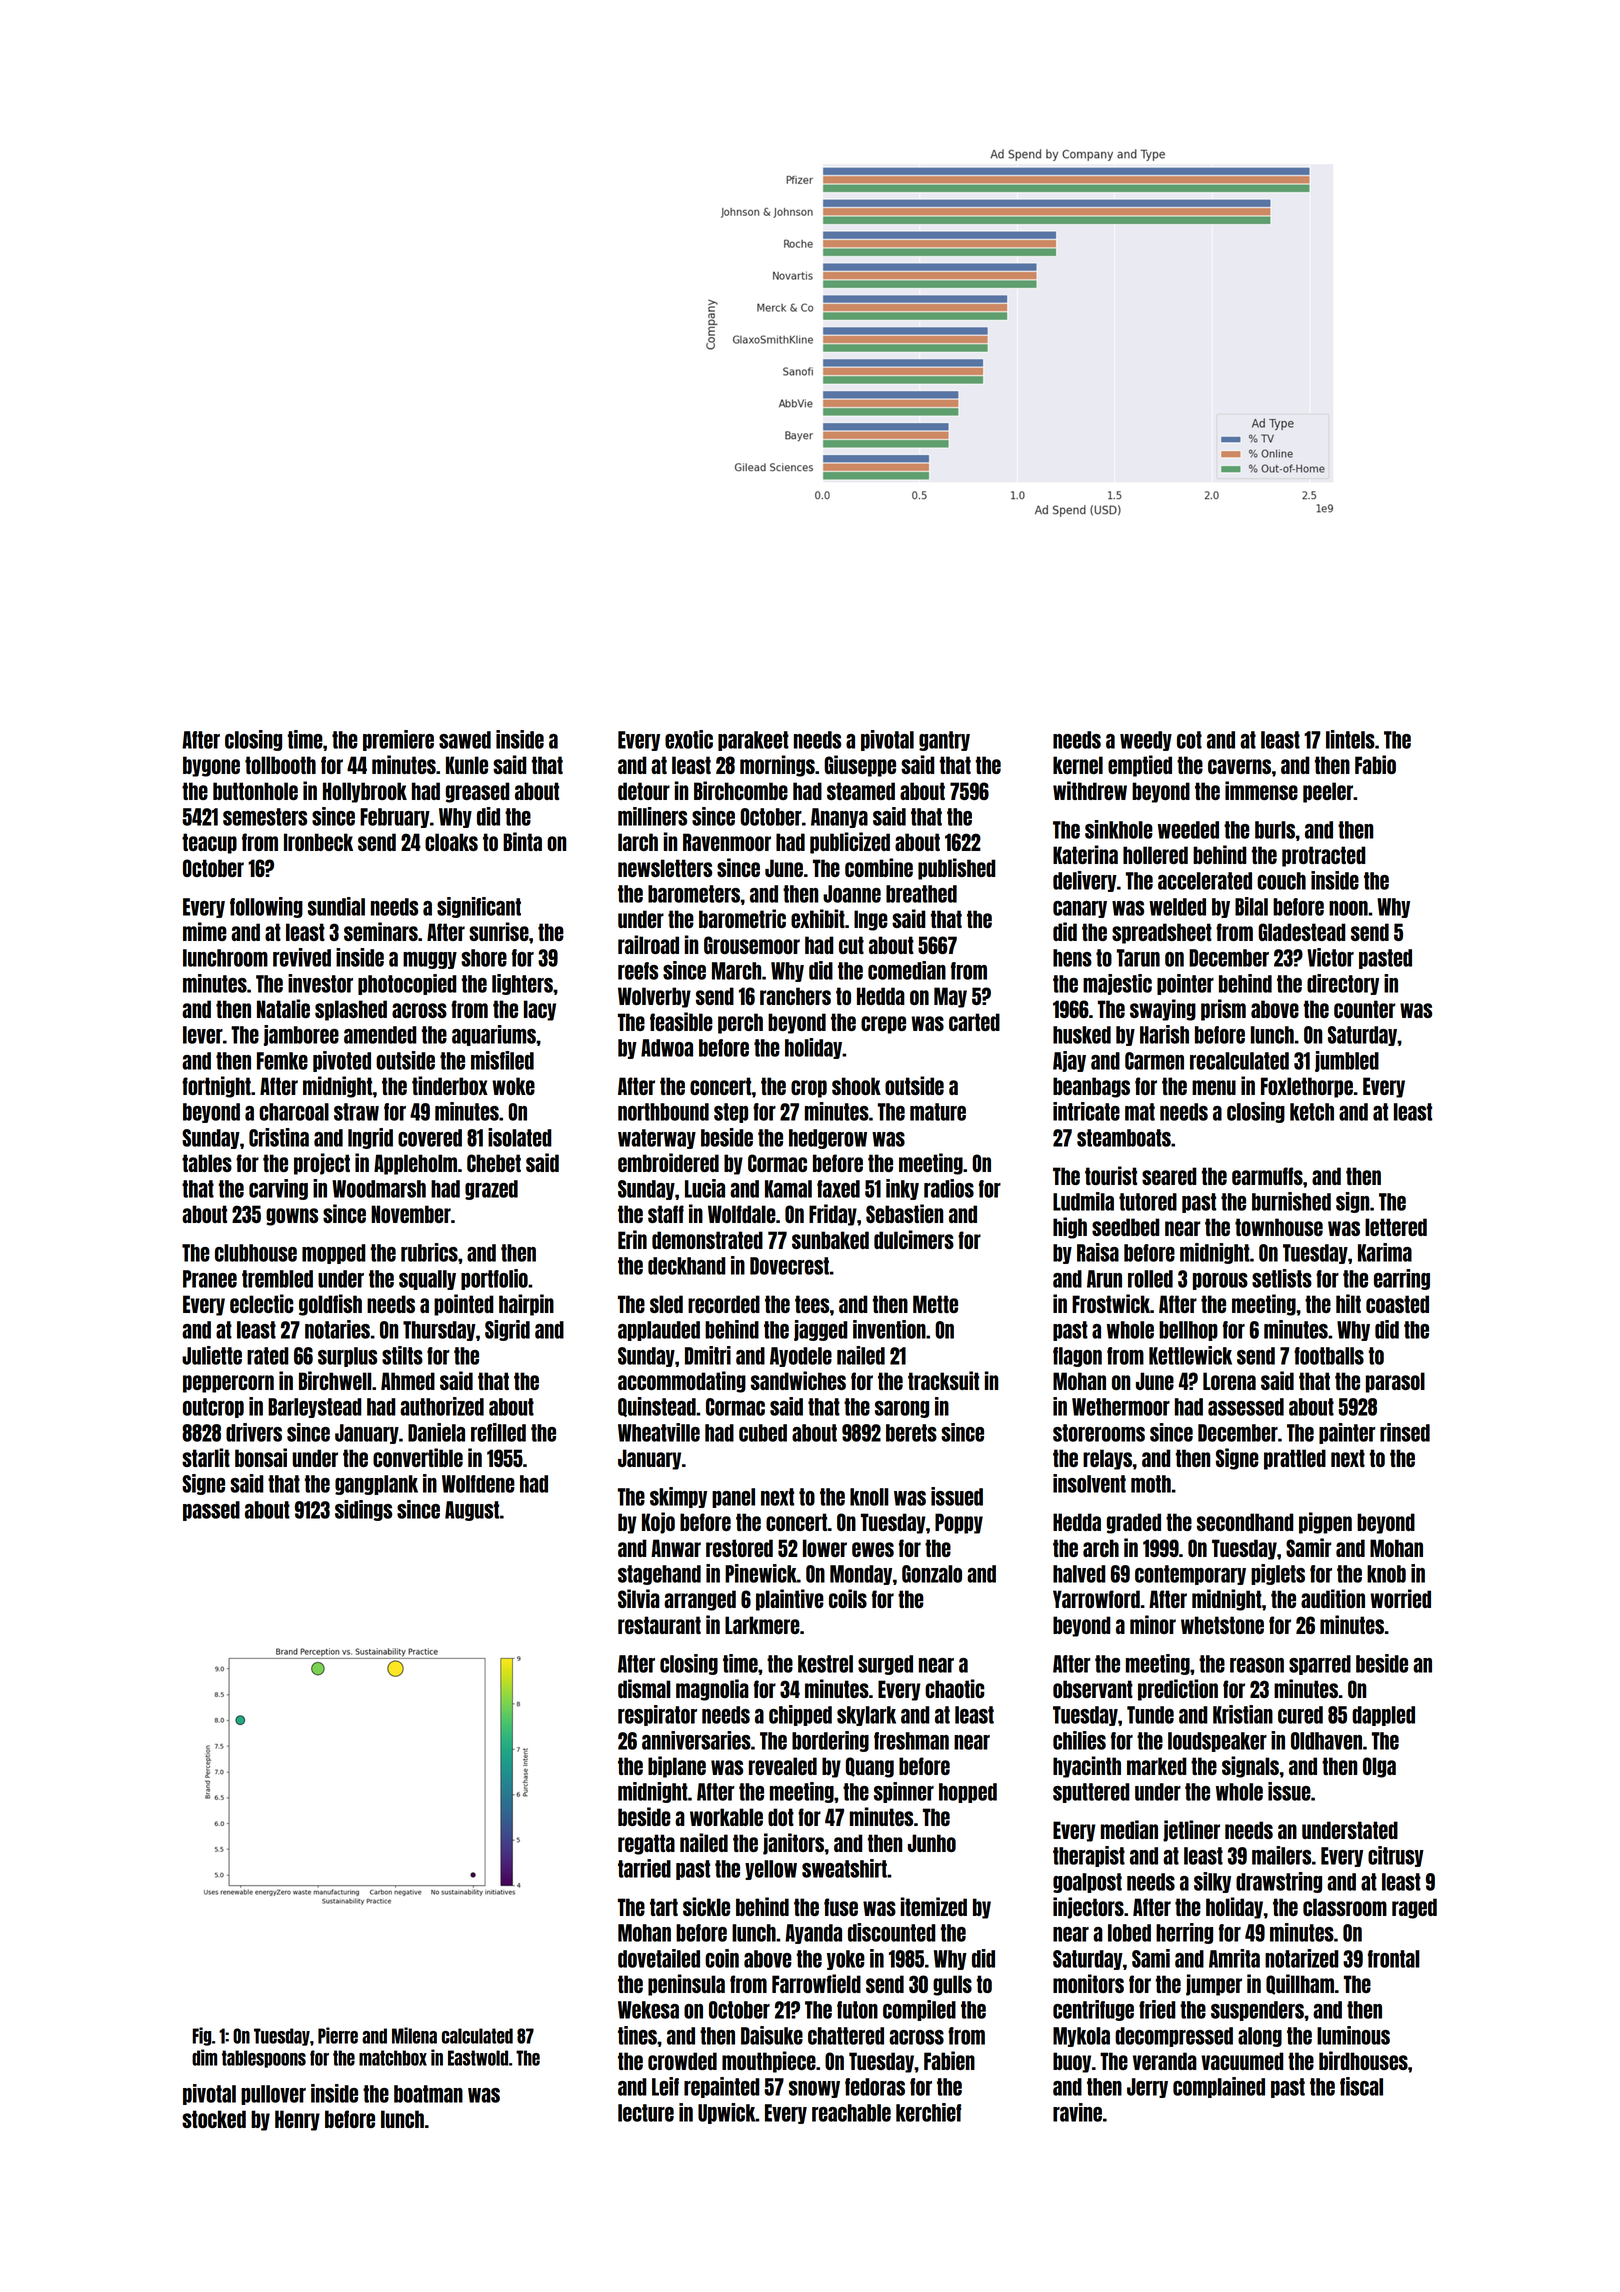 The height and width of the screenshot is (2292, 1620). What do you see at coordinates (1394, 1959) in the screenshot?
I see `frontal` at bounding box center [1394, 1959].
